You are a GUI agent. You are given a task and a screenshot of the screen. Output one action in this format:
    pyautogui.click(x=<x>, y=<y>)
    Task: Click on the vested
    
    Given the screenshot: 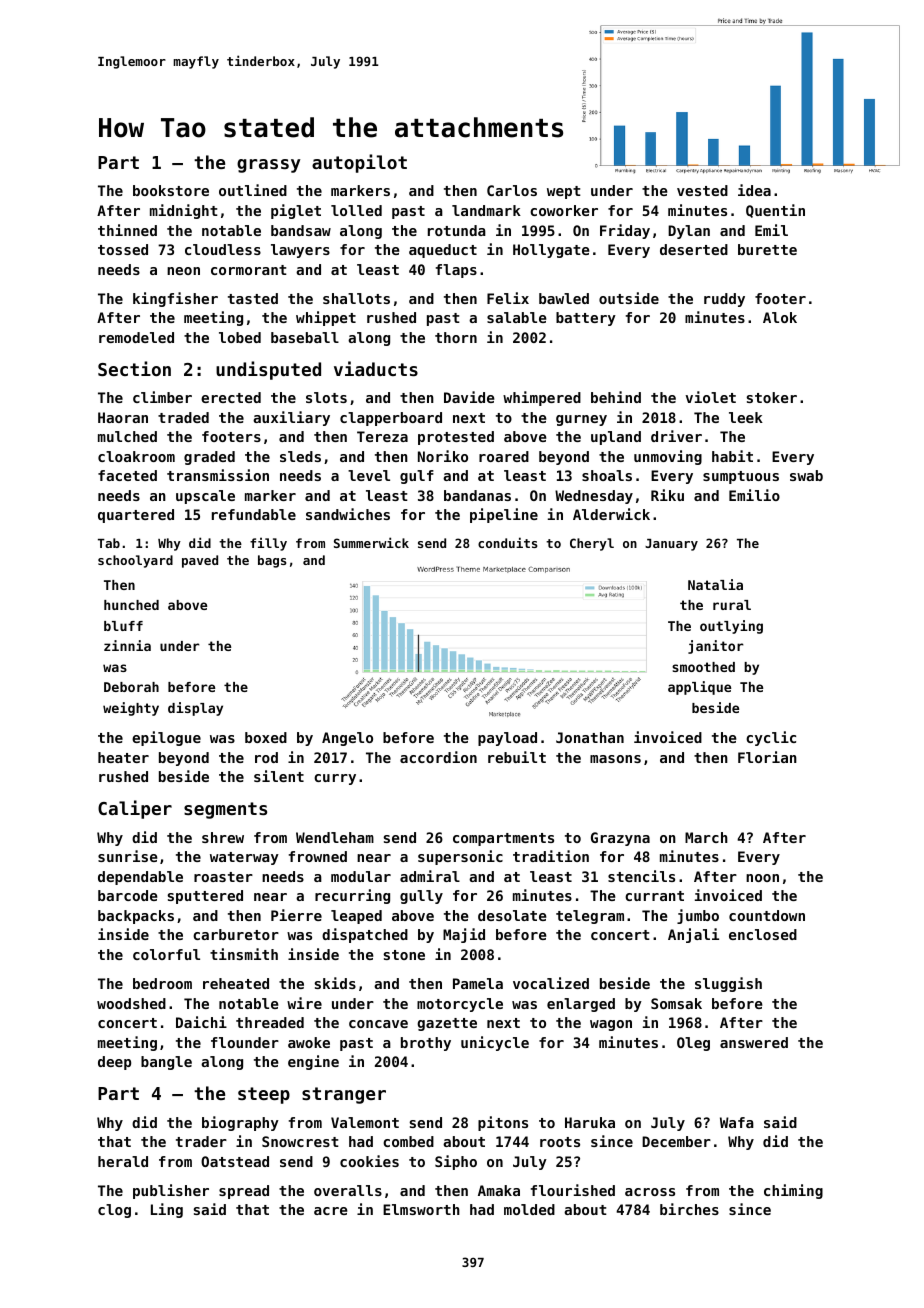 What is the action you would take?
    pyautogui.click(x=702, y=190)
